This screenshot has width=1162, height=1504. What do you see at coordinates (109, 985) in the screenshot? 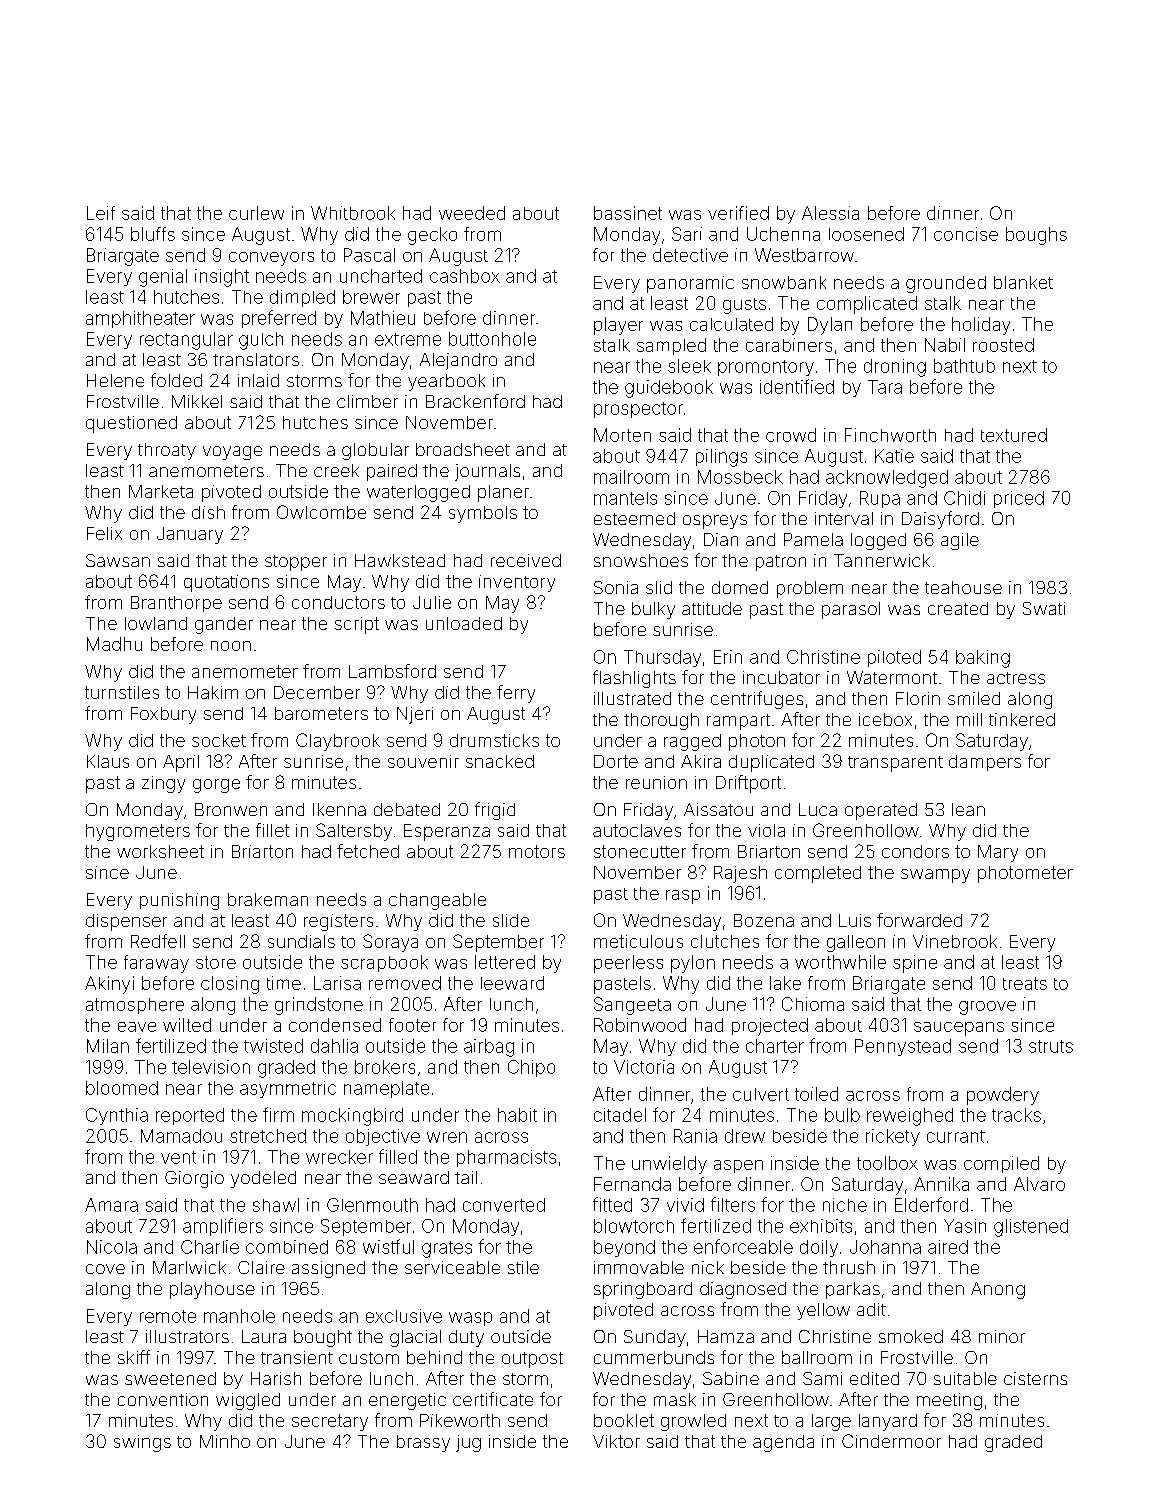
I see `Akinyi` at bounding box center [109, 985].
